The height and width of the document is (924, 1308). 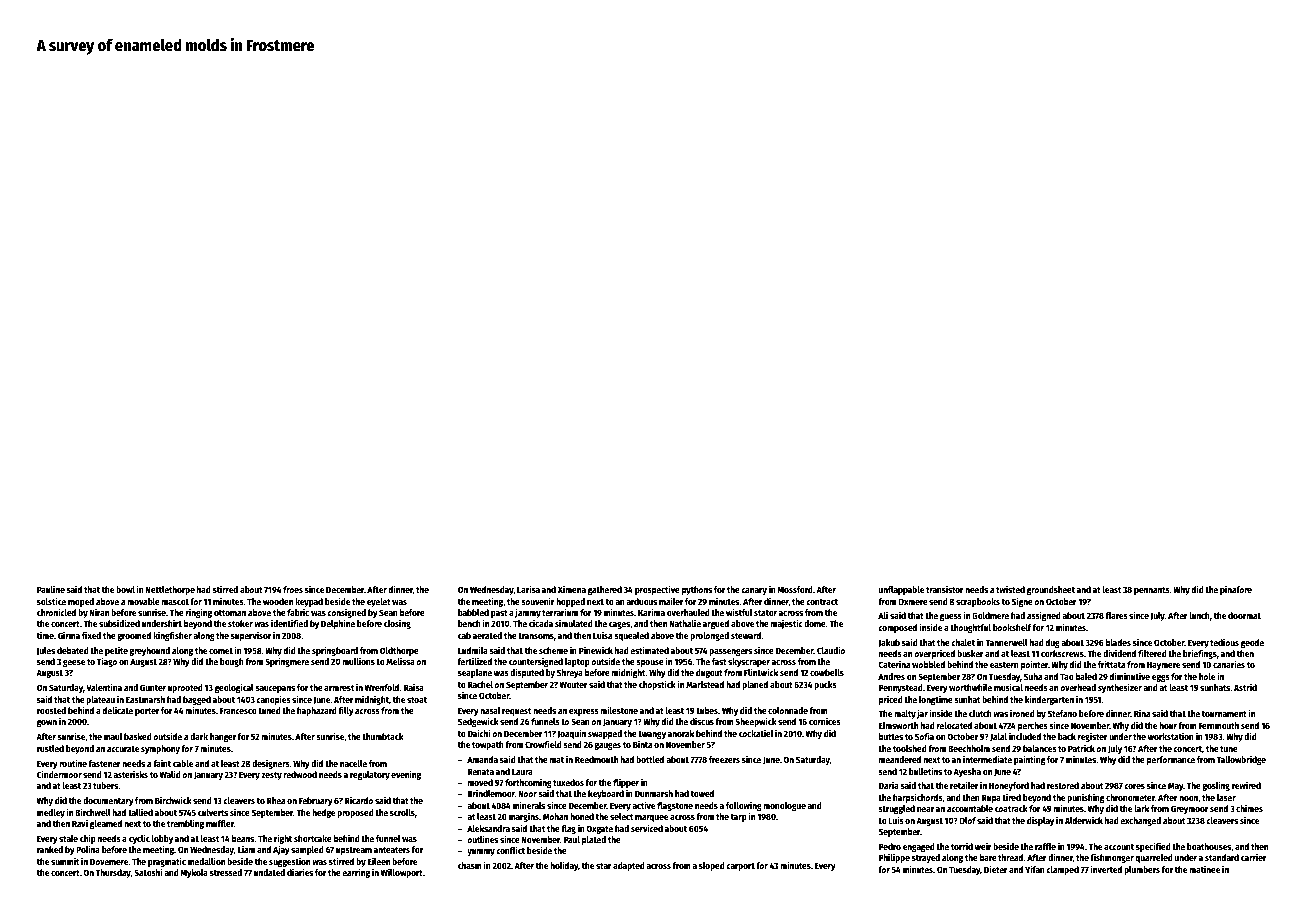 I want to click on raffle, so click(x=1045, y=846).
